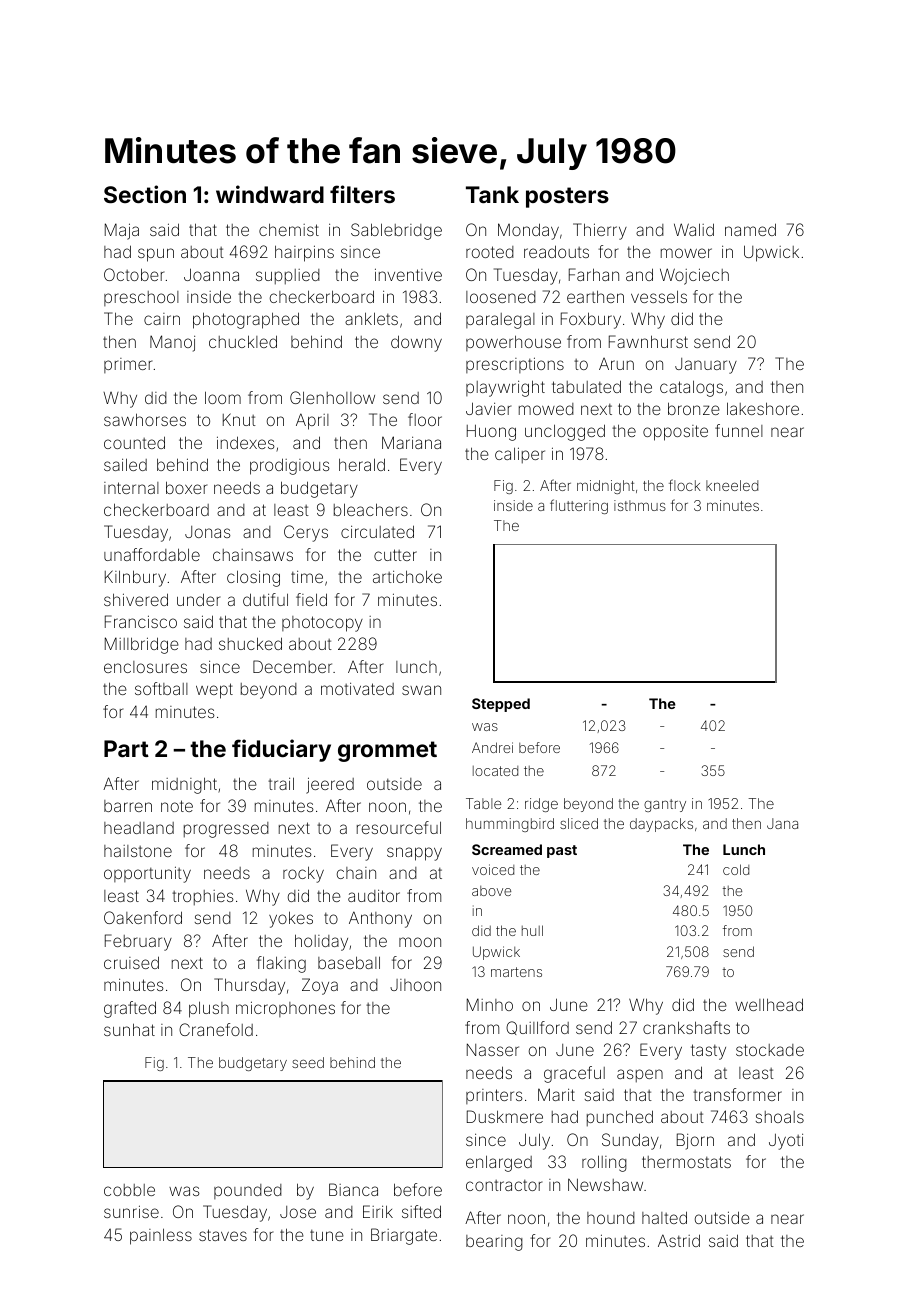 The width and height of the screenshot is (908, 1316). I want to click on bleachers, so click(371, 509).
